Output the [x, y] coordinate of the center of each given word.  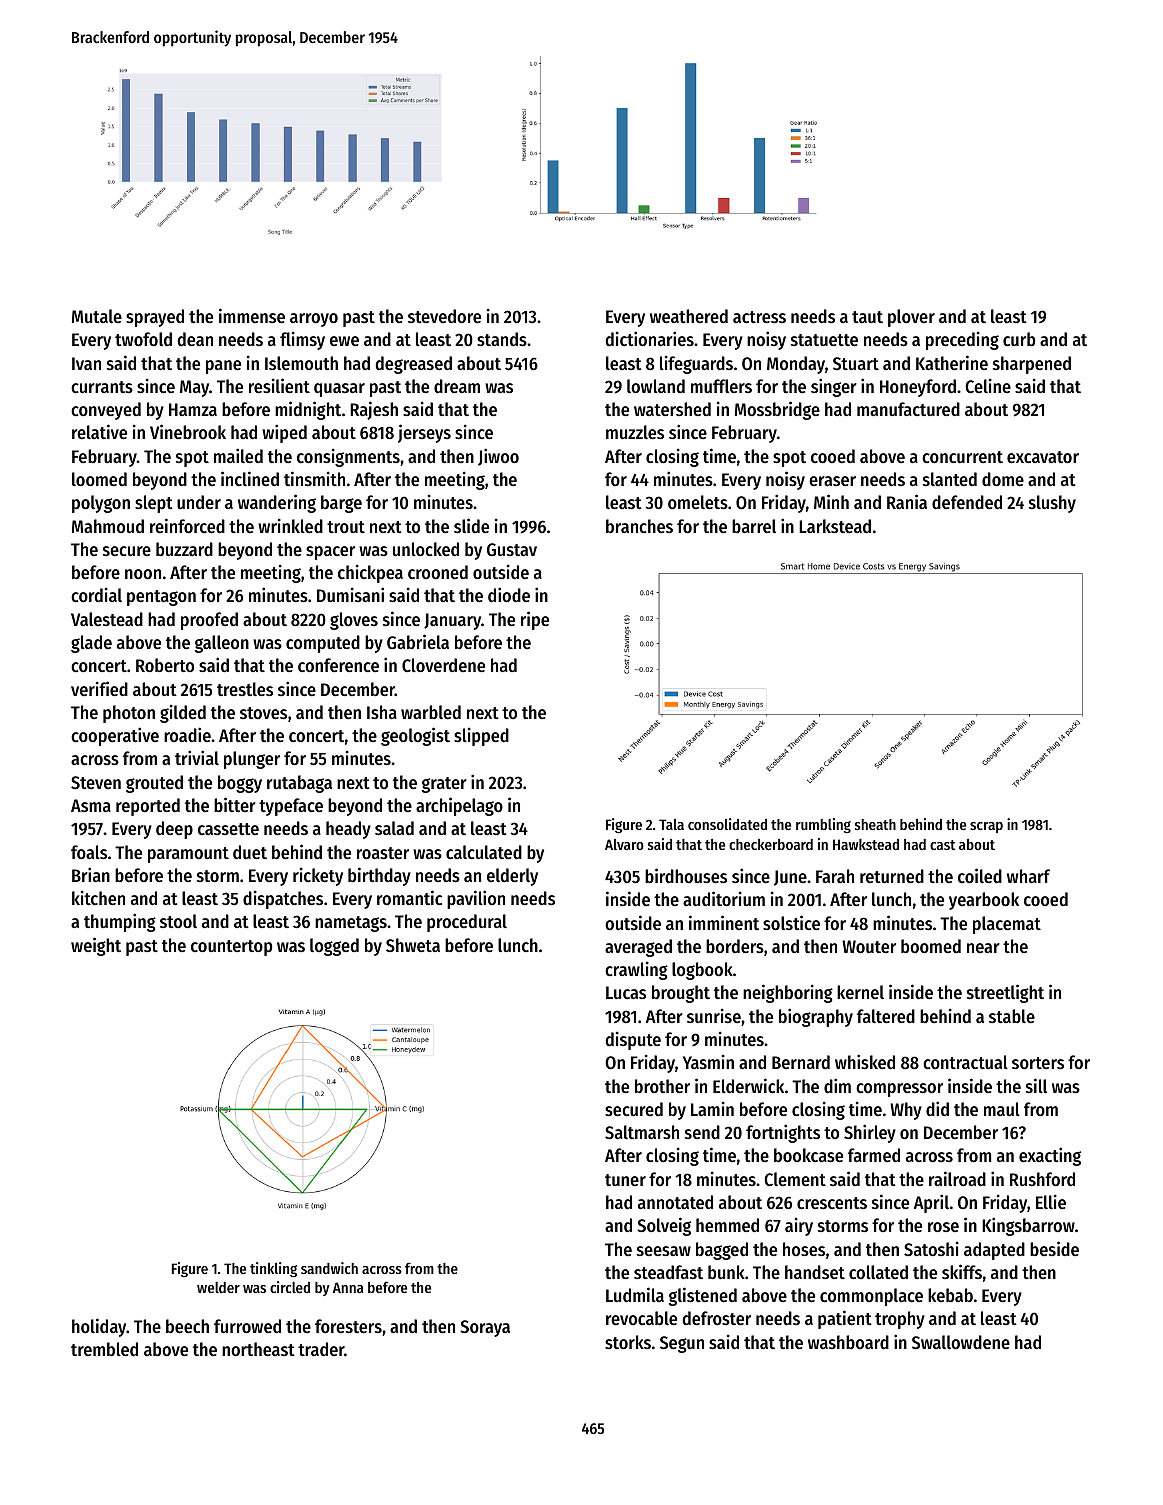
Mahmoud [108, 526]
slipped [481, 736]
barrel [754, 526]
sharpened [1032, 365]
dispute [633, 1040]
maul [1002, 1109]
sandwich [329, 1268]
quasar [339, 390]
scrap [986, 827]
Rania [907, 501]
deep [174, 830]
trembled [104, 1349]
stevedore [444, 316]
